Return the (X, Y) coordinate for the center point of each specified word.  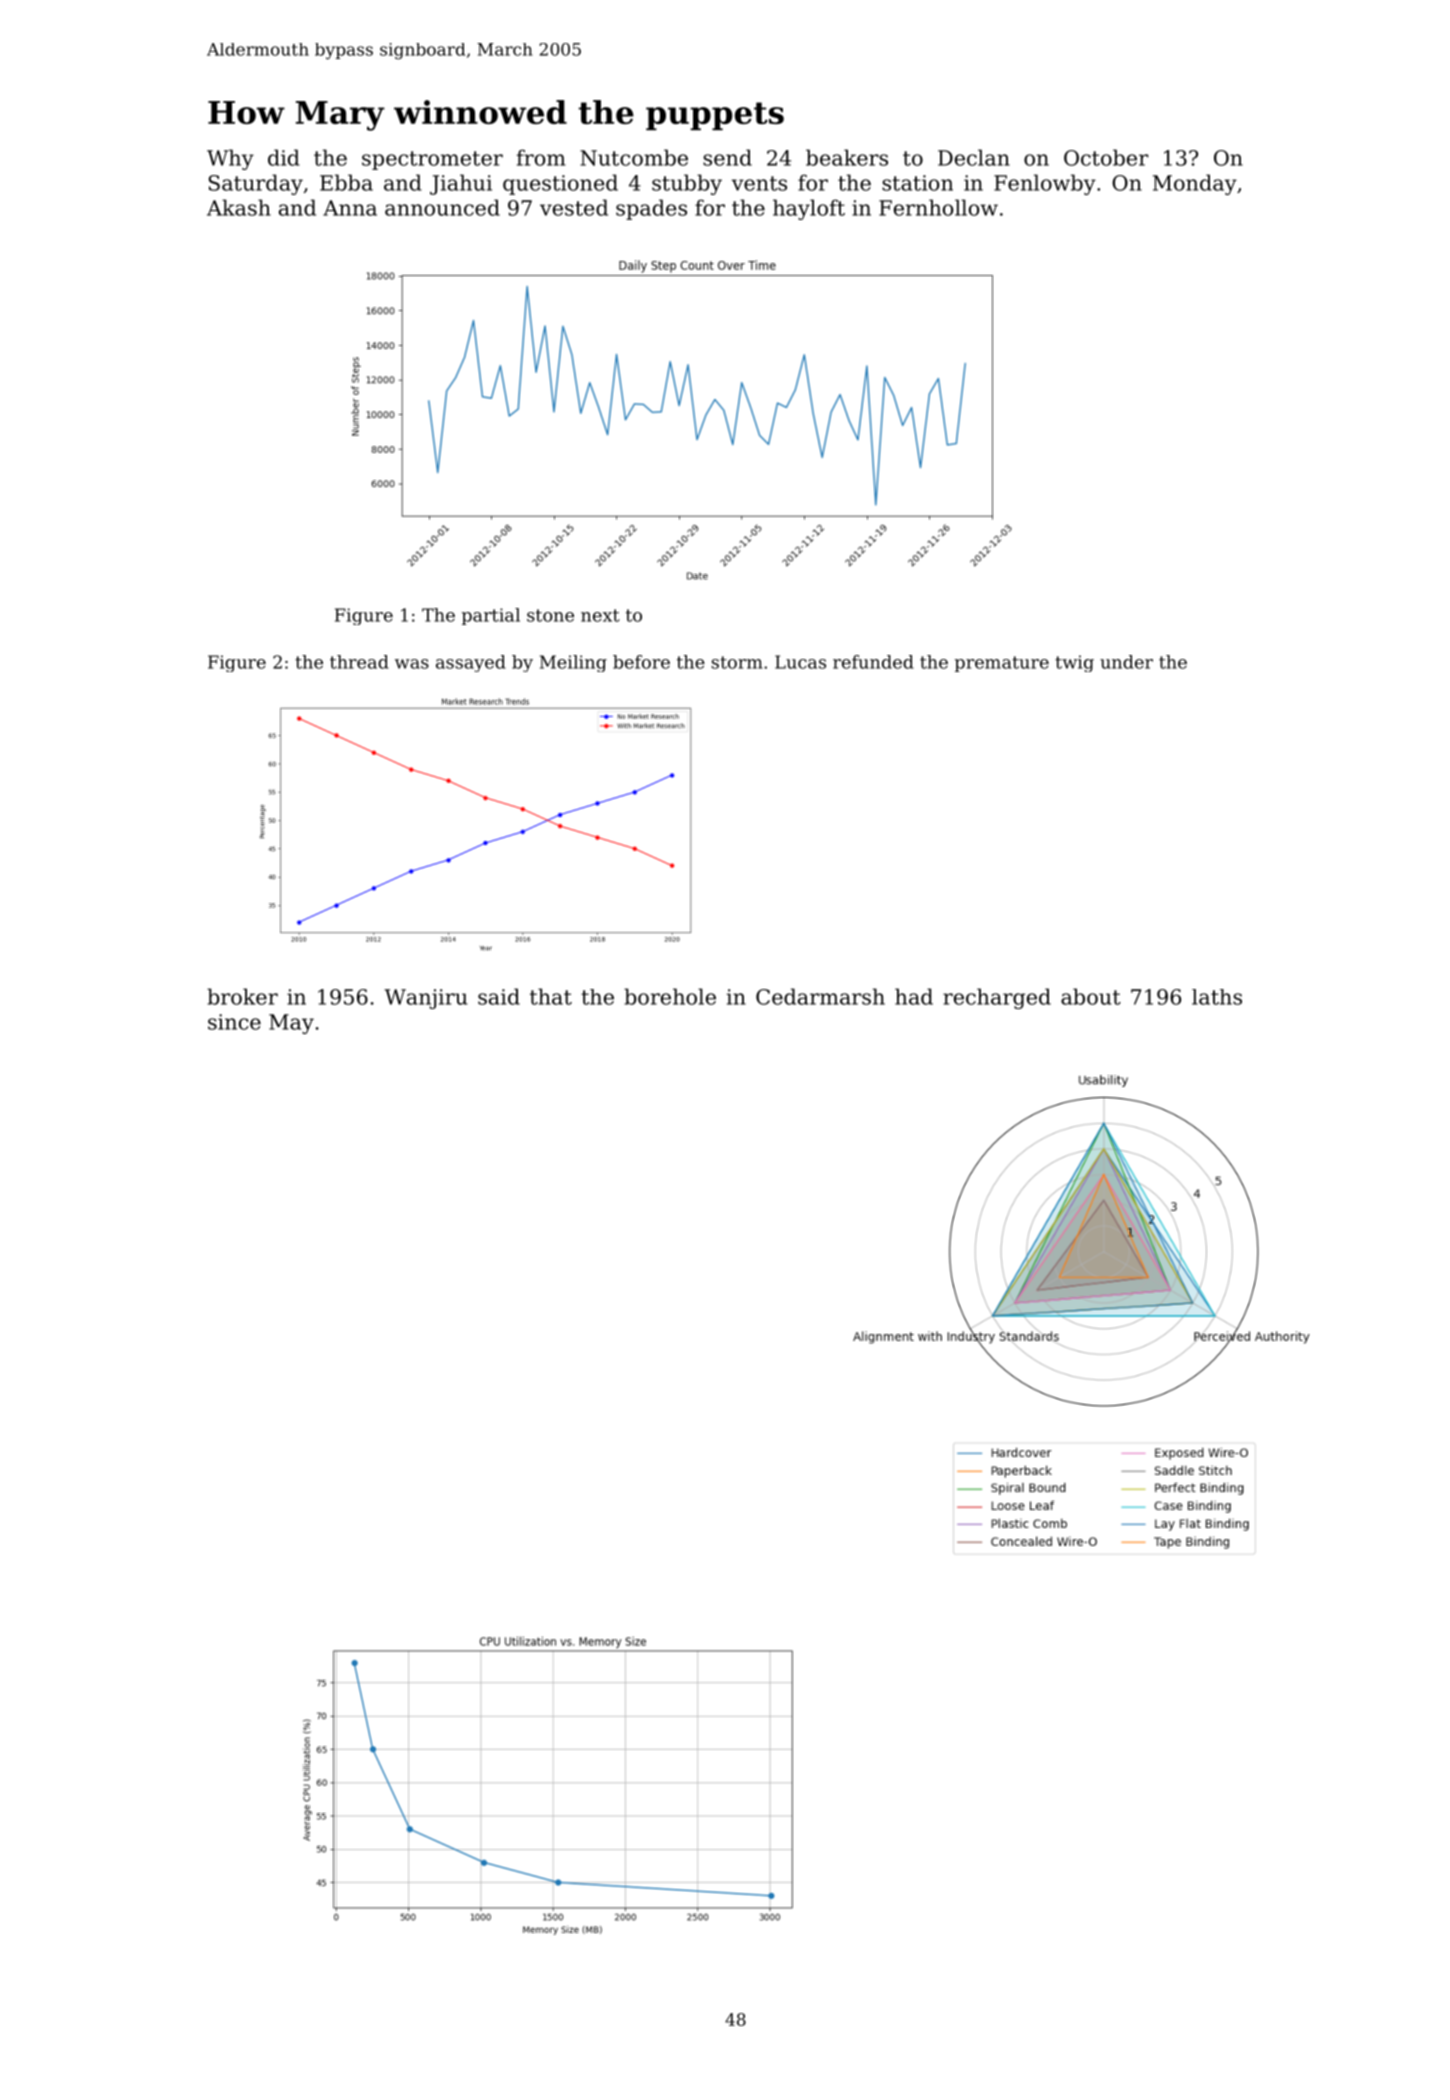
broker (242, 996)
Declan (974, 157)
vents (759, 183)
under (1126, 662)
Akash (239, 207)
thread (359, 662)
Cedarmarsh (820, 996)
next (600, 615)
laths (1217, 997)
